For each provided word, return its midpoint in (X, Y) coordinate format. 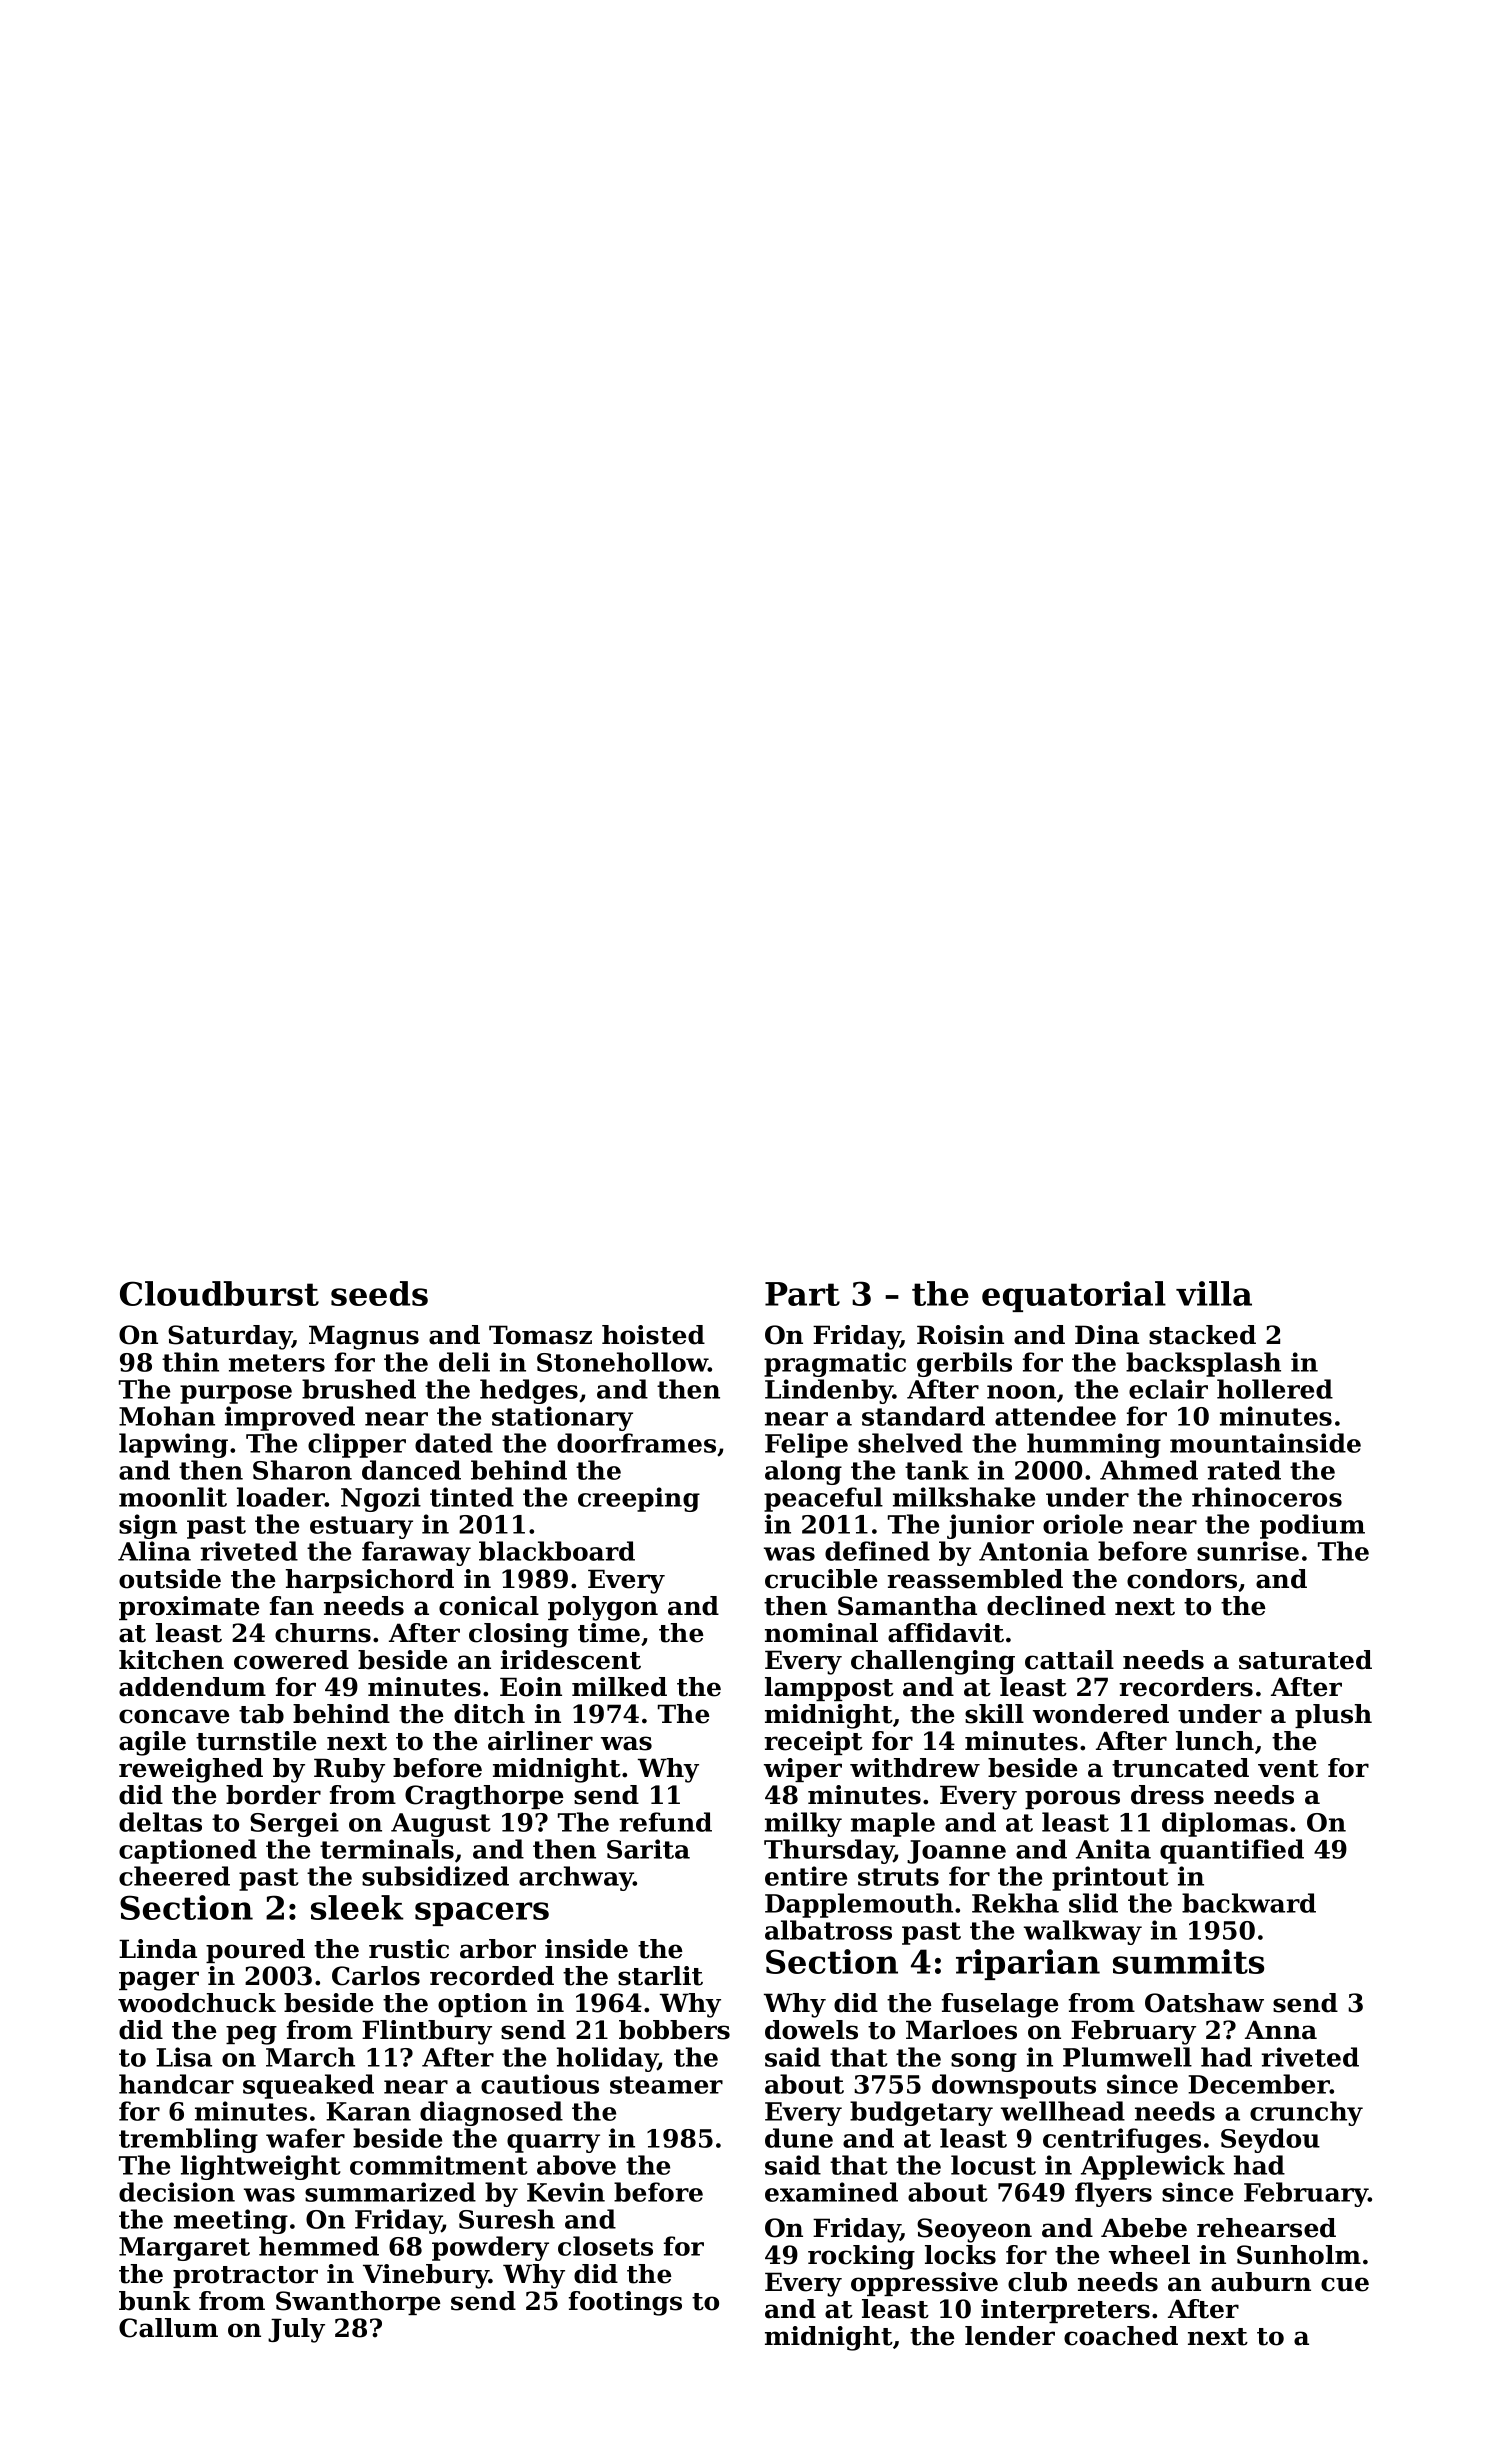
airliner (540, 1741)
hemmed (319, 2246)
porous (1072, 1799)
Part (802, 1294)
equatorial (1074, 1296)
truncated (1180, 1768)
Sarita (648, 1849)
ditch (489, 1714)
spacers (482, 1914)
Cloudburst (219, 1293)
